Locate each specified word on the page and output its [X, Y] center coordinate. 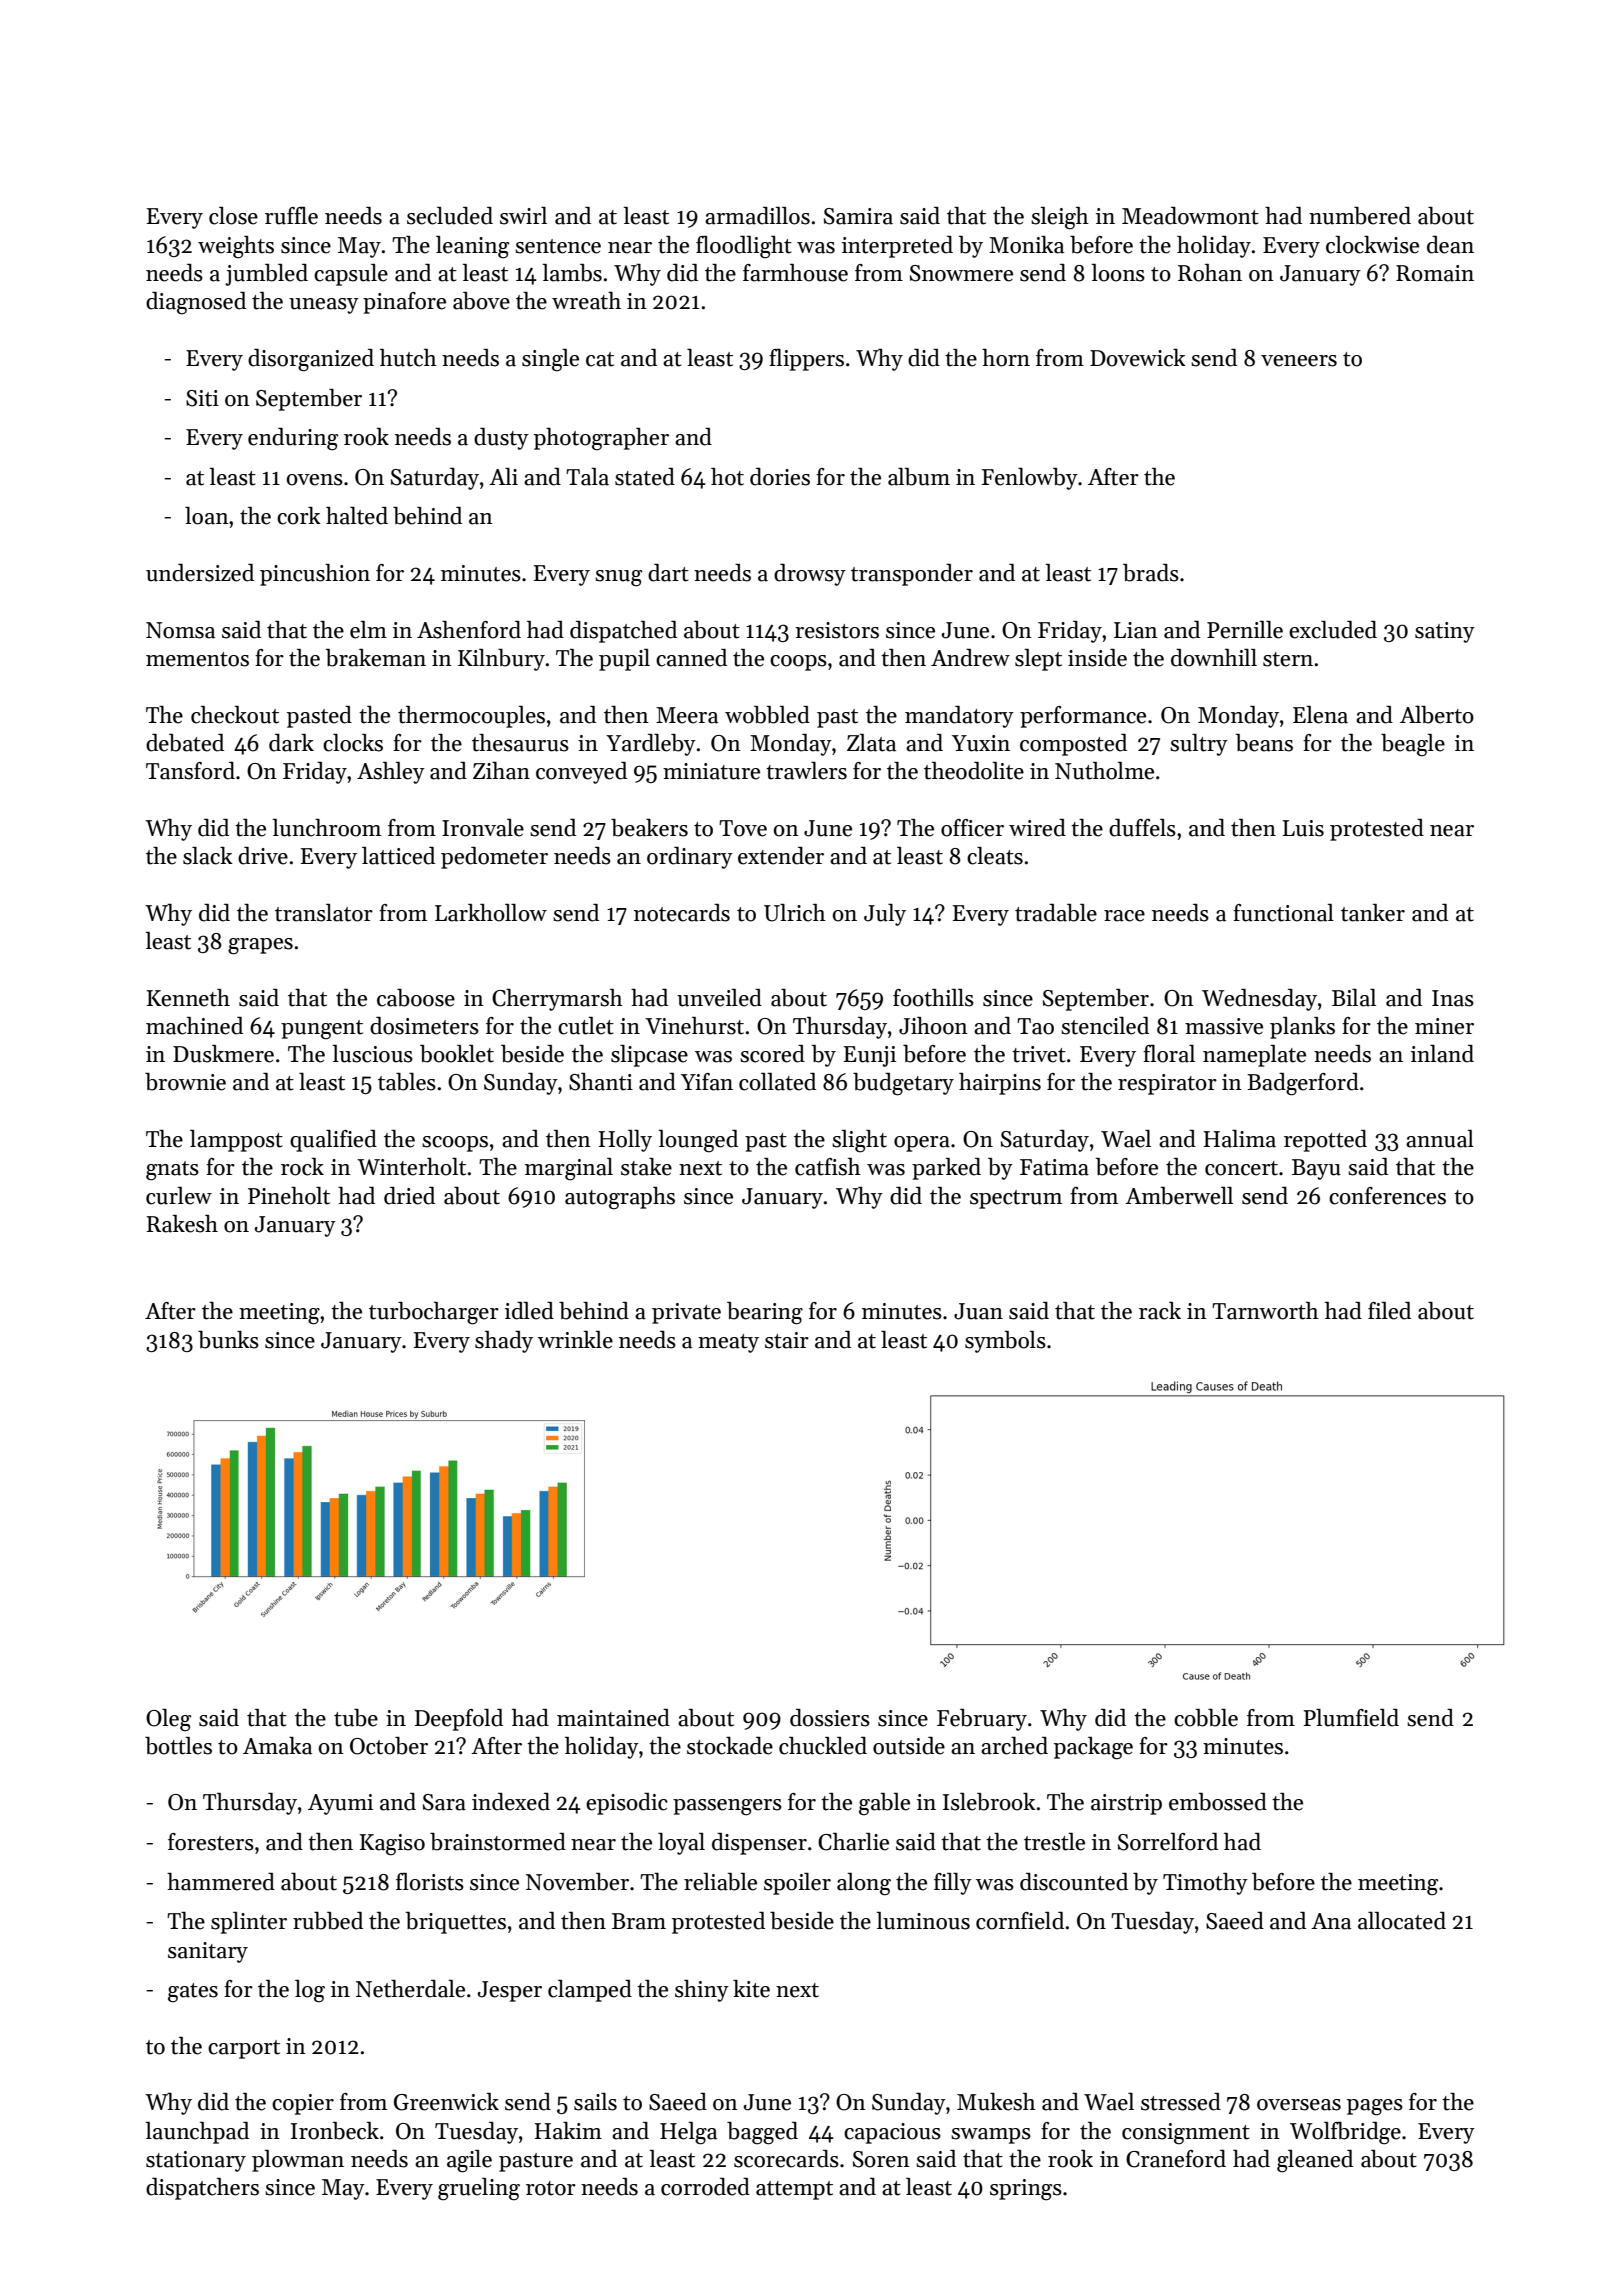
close [233, 216]
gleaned [1315, 2161]
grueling [479, 2189]
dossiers [830, 1718]
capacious [892, 2133]
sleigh [1060, 218]
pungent [322, 1030]
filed [1389, 1311]
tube [356, 1718]
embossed [1218, 1802]
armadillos [757, 216]
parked [946, 1169]
